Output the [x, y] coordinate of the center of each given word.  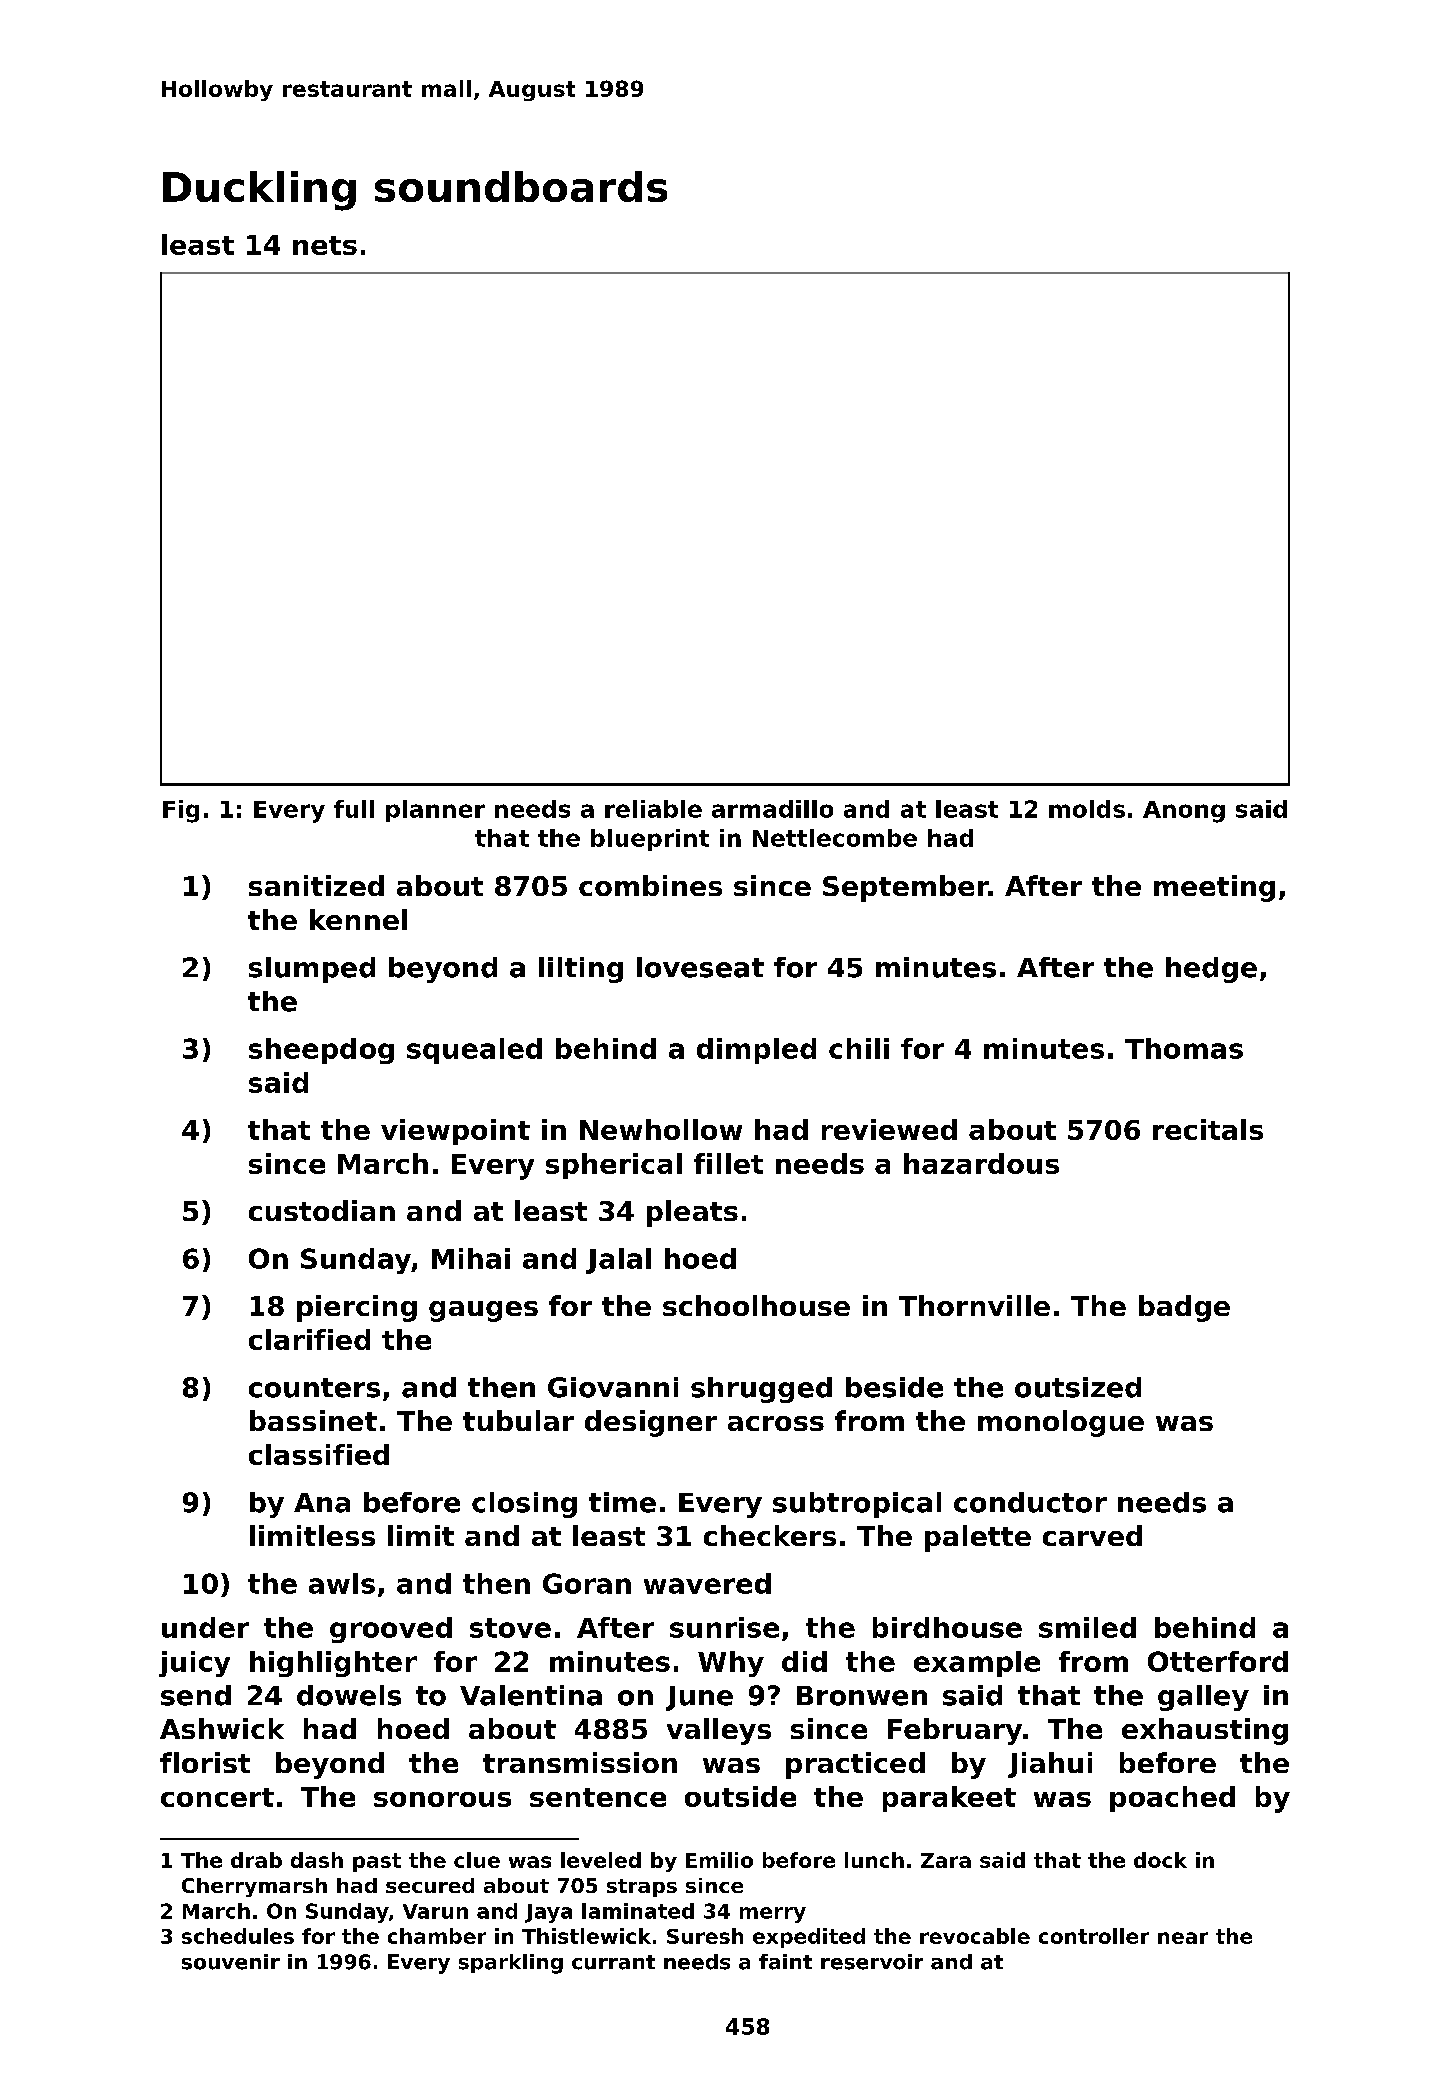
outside [740, 1796]
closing [524, 1505]
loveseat [700, 967]
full [354, 809]
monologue [1061, 1423]
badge [1184, 1308]
